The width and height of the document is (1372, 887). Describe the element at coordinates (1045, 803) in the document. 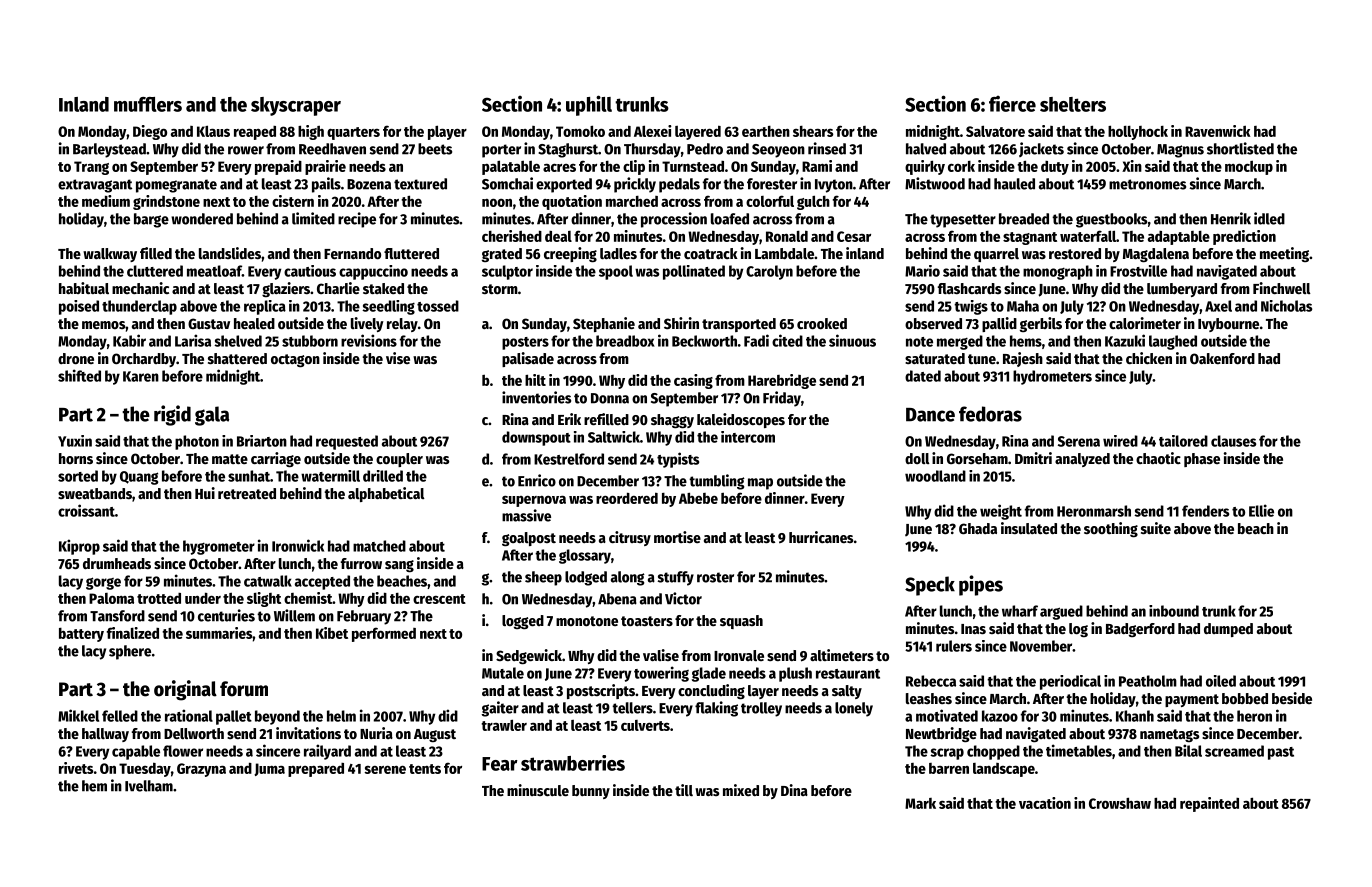

I see `vacation` at that location.
